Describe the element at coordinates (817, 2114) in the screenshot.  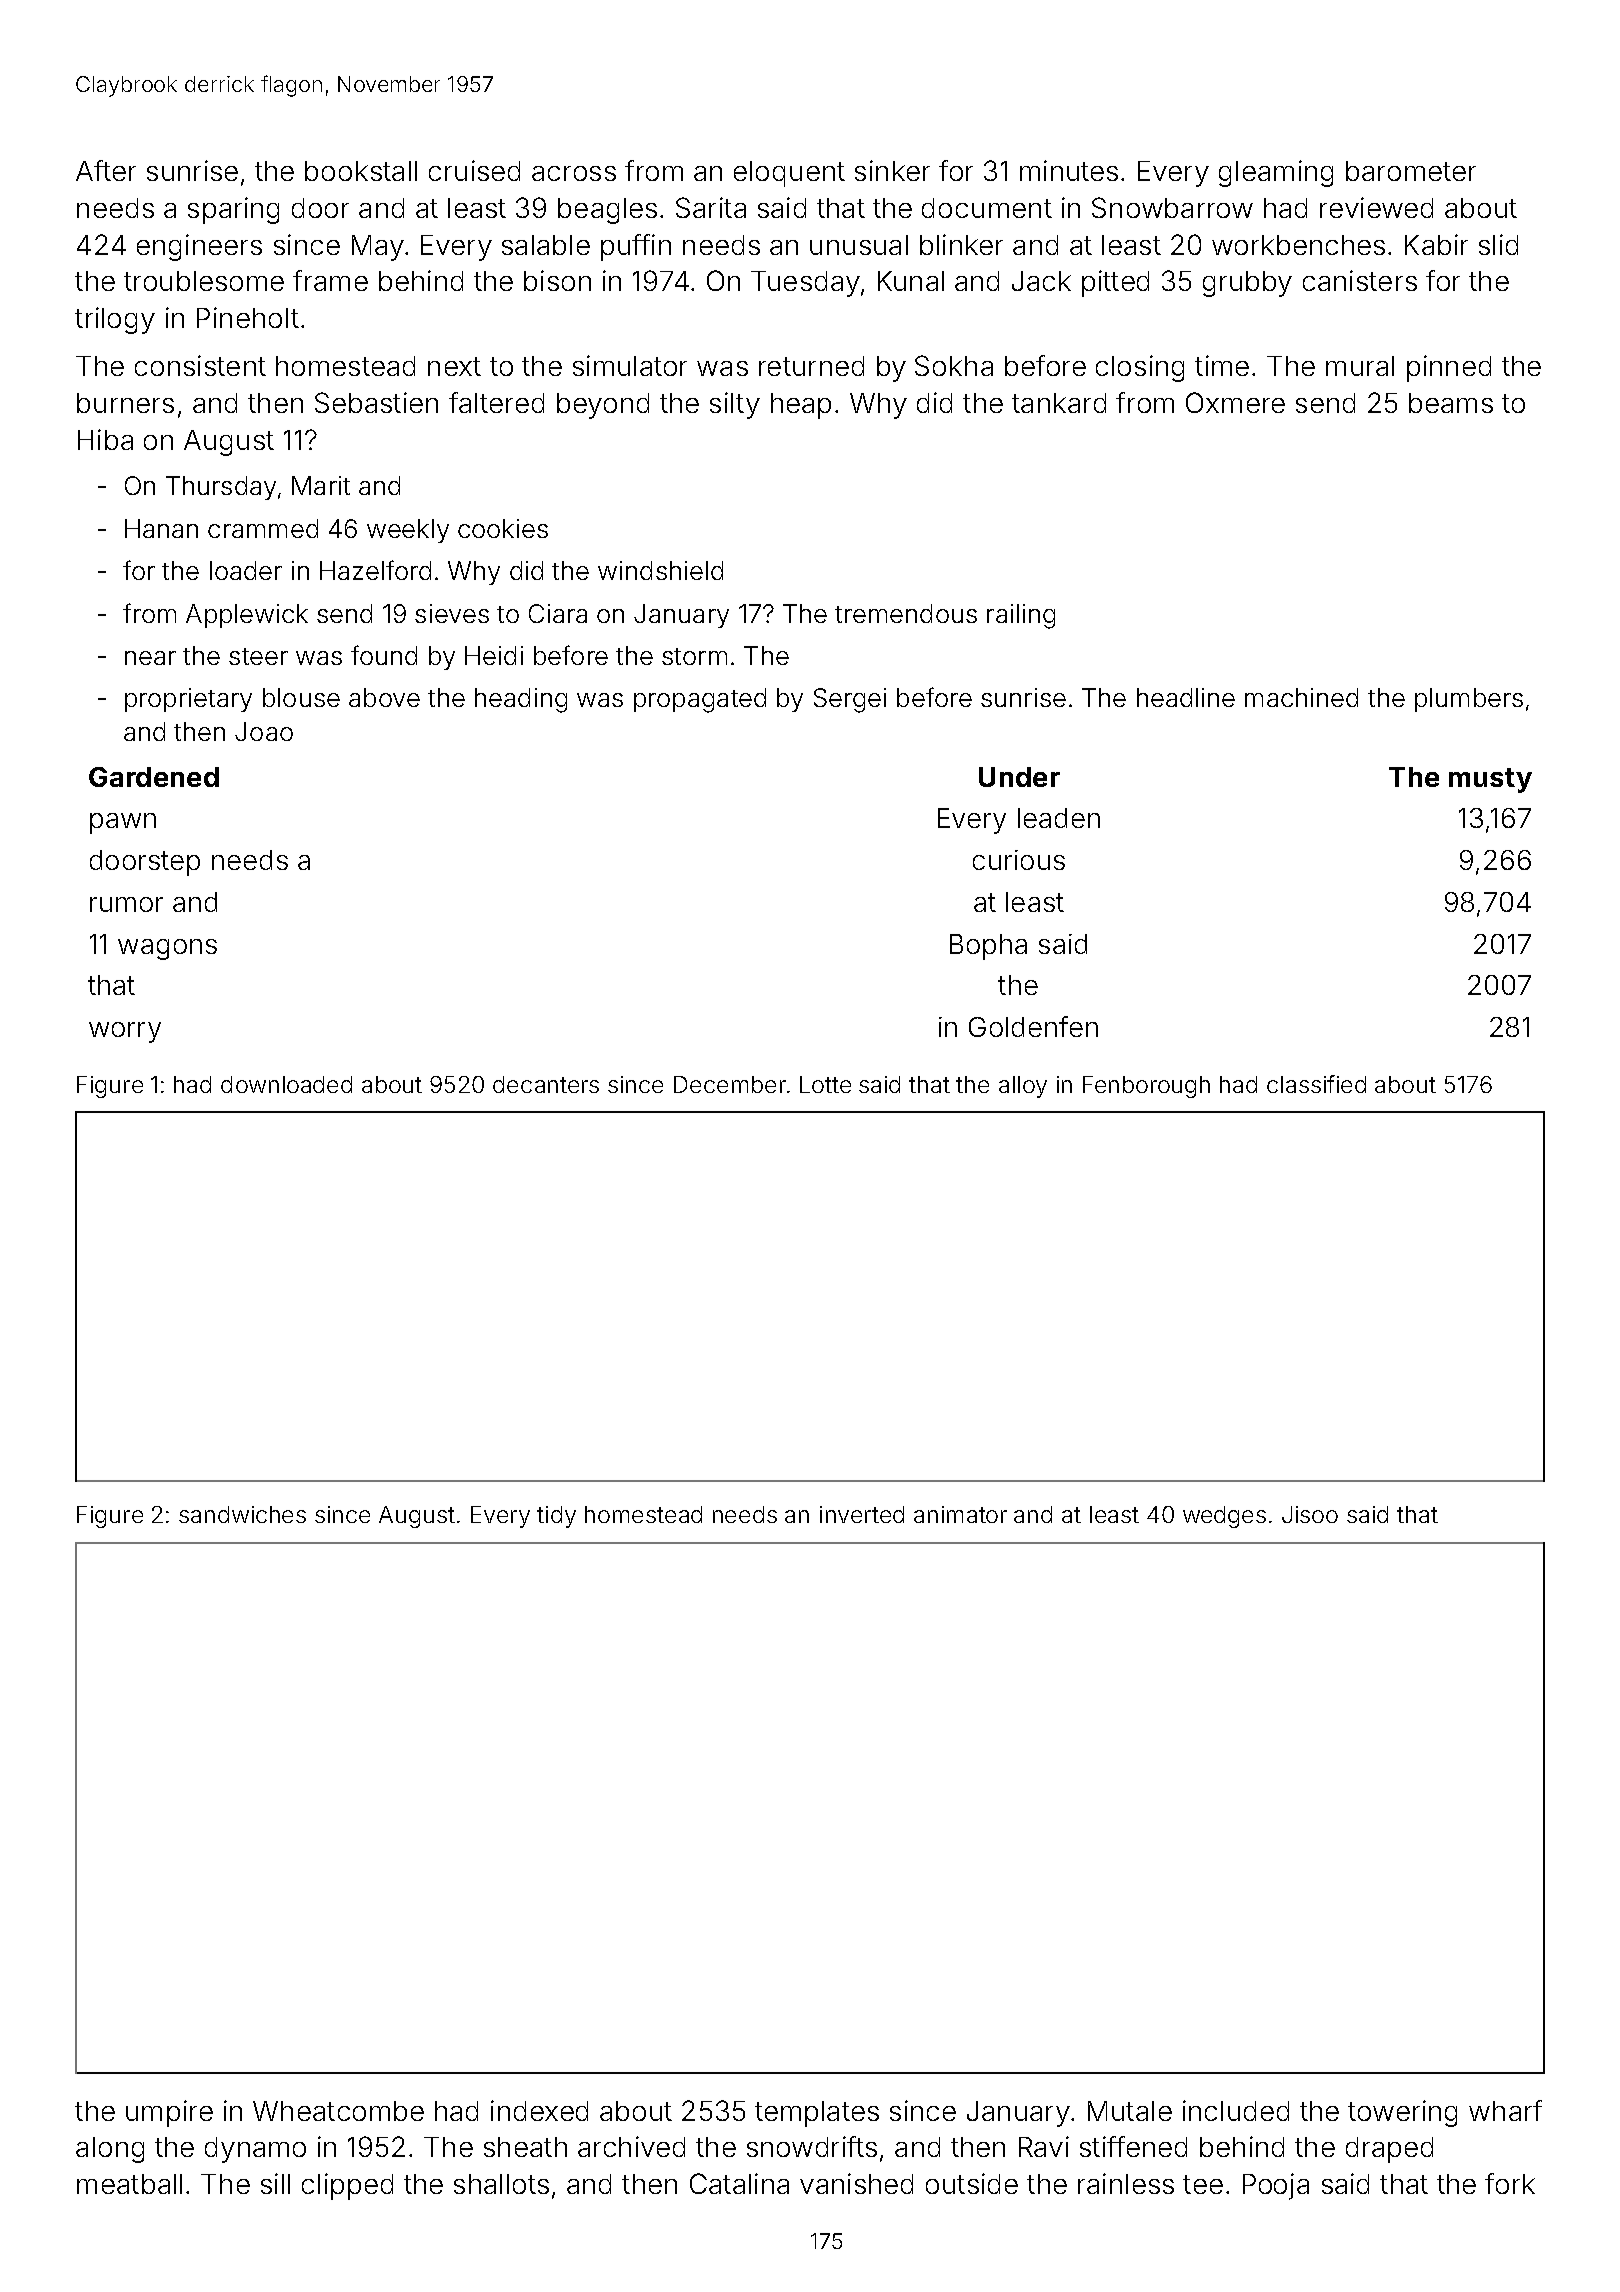
I see `templates` at that location.
